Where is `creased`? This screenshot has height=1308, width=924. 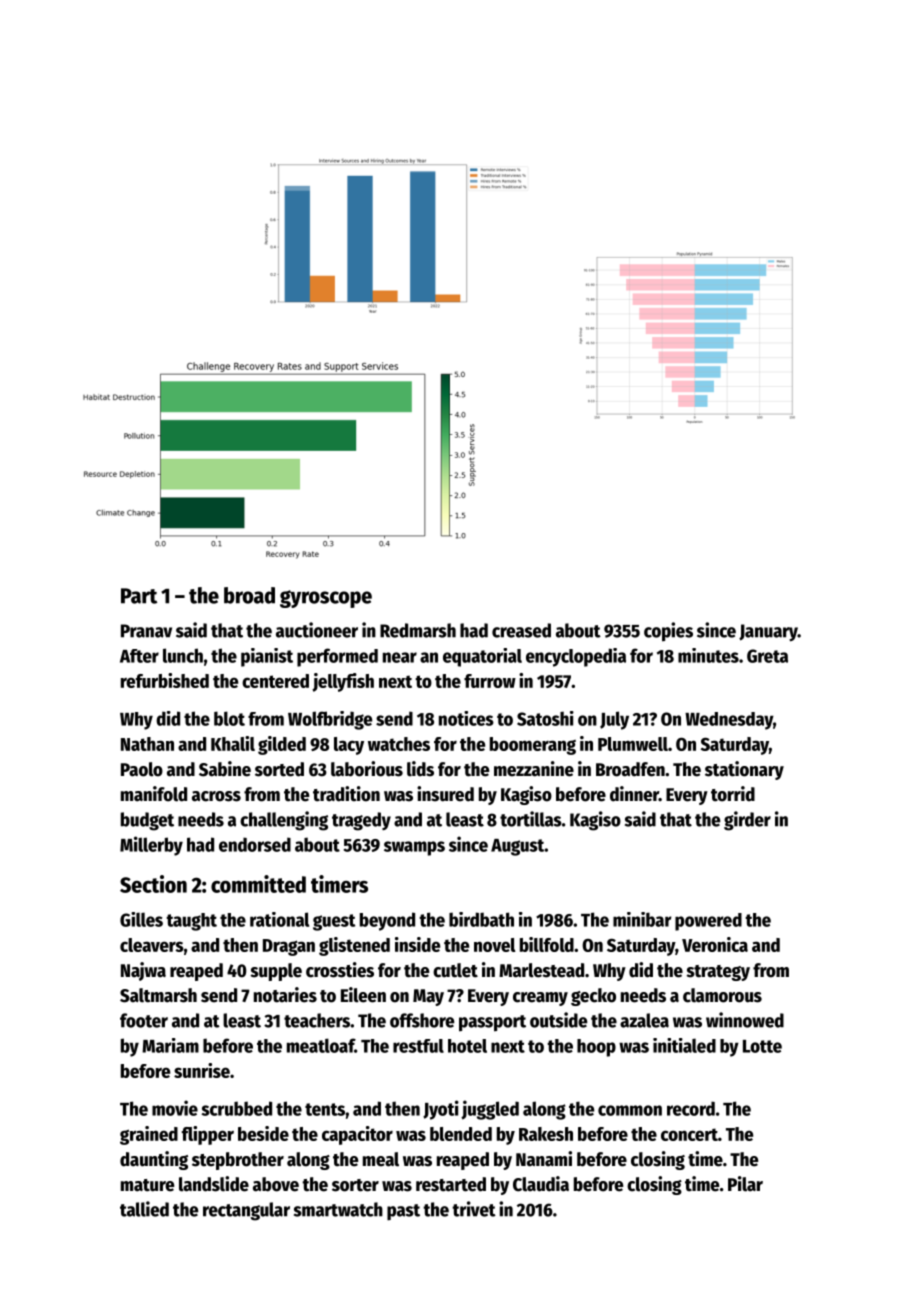 creased is located at coordinates (521, 630).
